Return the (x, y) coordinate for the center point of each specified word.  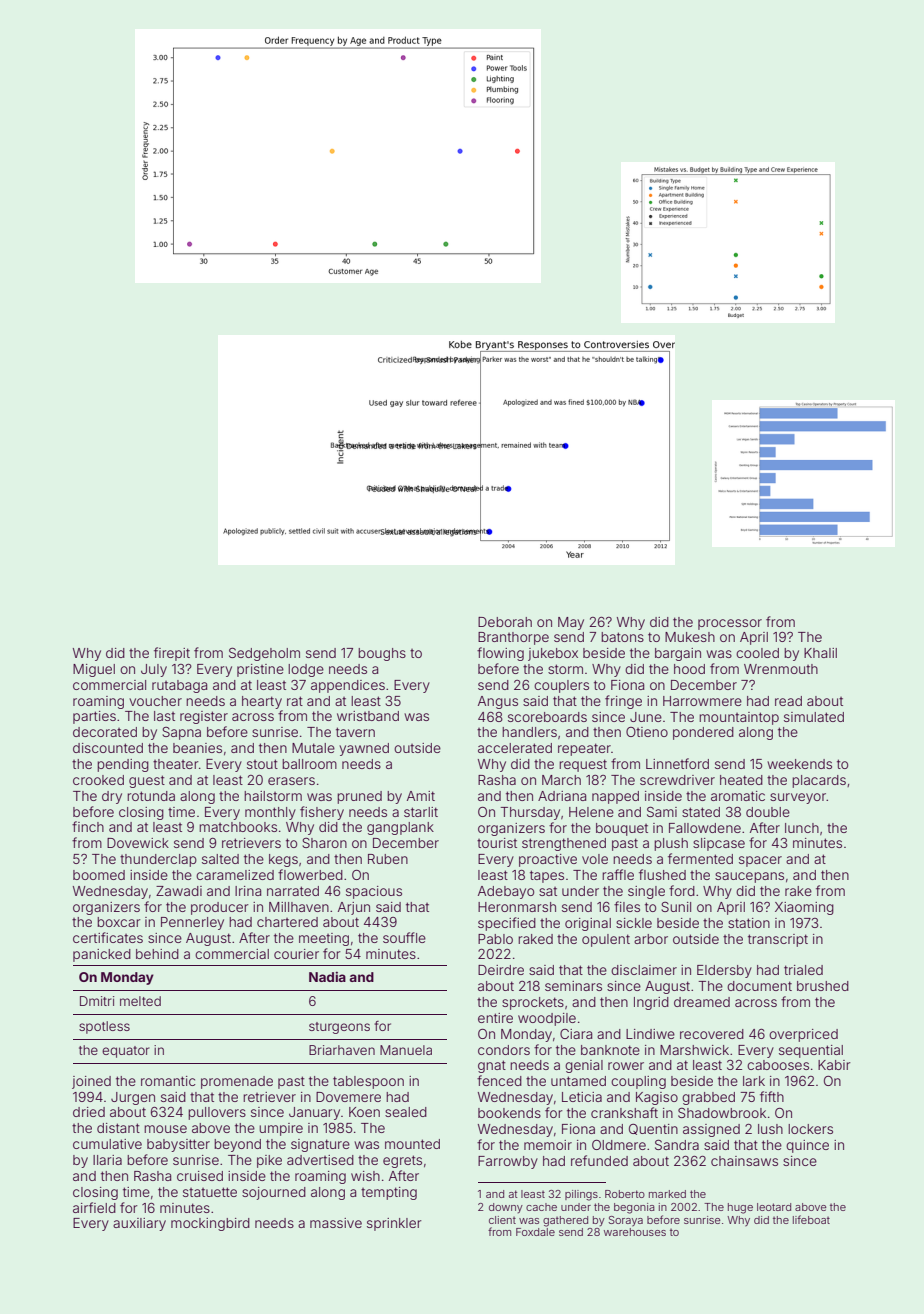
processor (730, 624)
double (768, 812)
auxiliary (139, 1224)
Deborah (505, 622)
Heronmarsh (517, 907)
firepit (172, 654)
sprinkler (394, 1224)
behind (157, 954)
